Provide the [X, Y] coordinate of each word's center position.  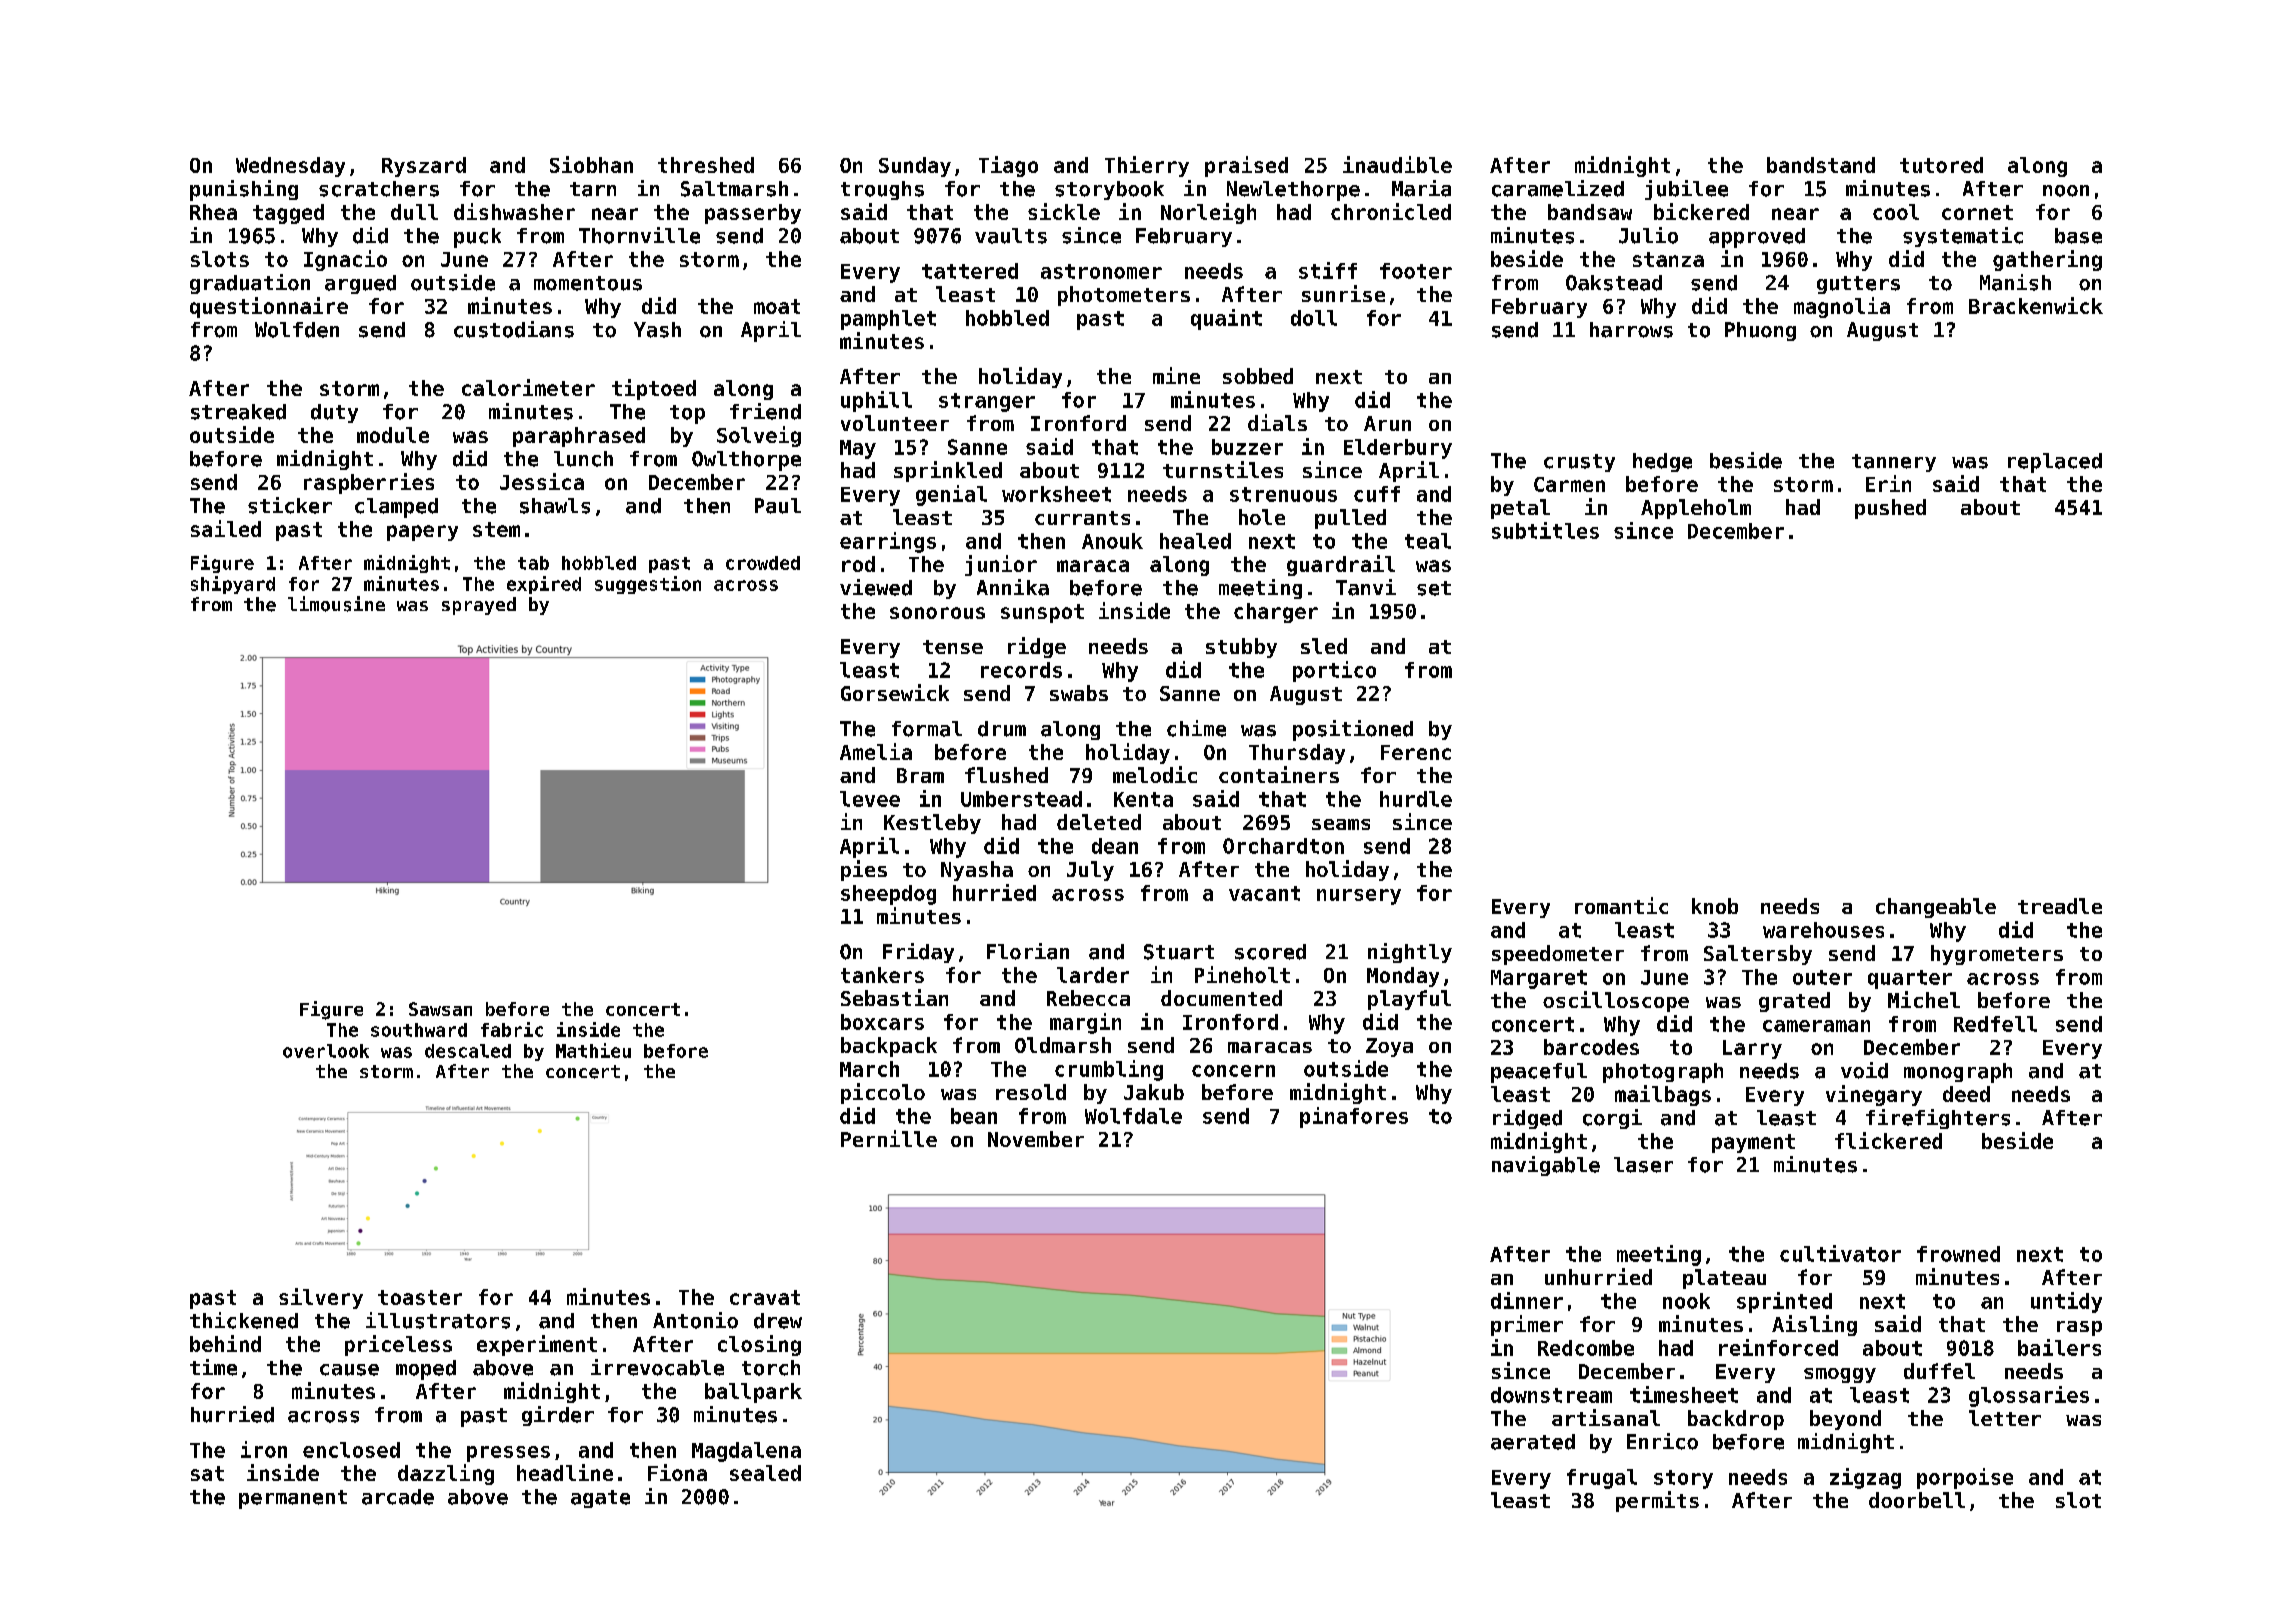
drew [778, 1321]
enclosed [351, 1450]
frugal [1602, 1479]
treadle [2060, 906]
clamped [396, 508]
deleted [1099, 822]
